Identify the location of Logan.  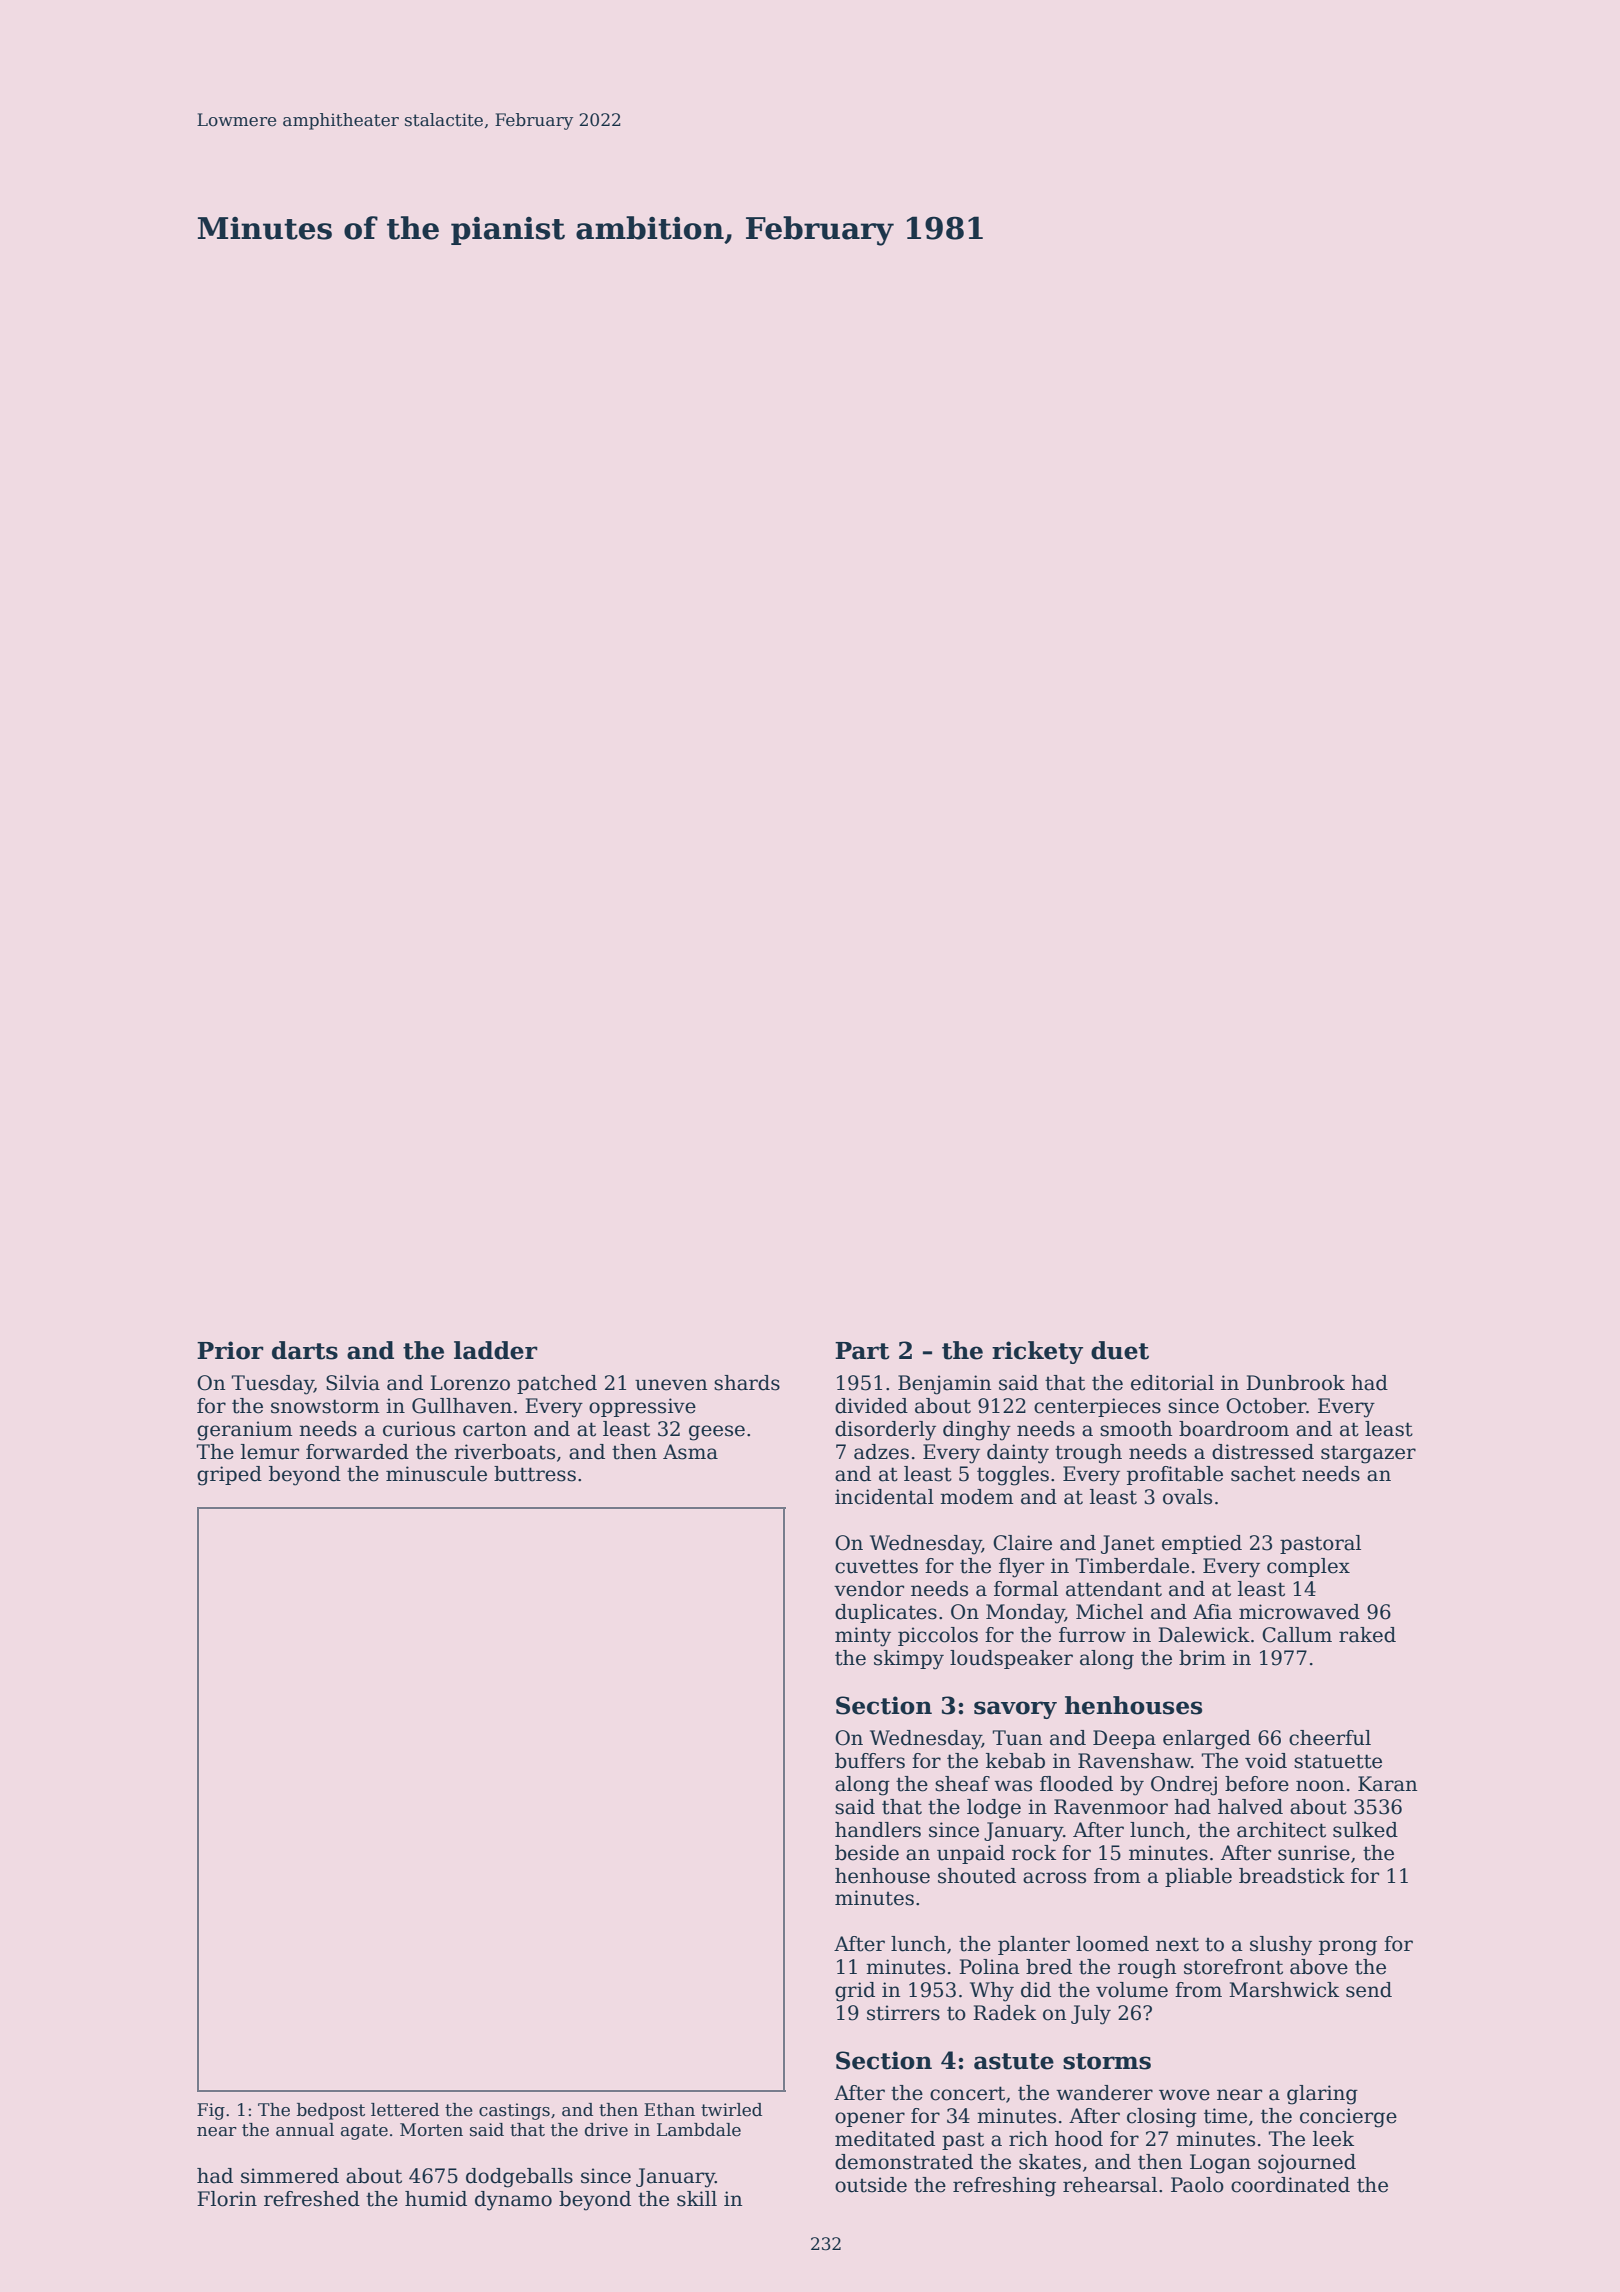
(1220, 2164).
